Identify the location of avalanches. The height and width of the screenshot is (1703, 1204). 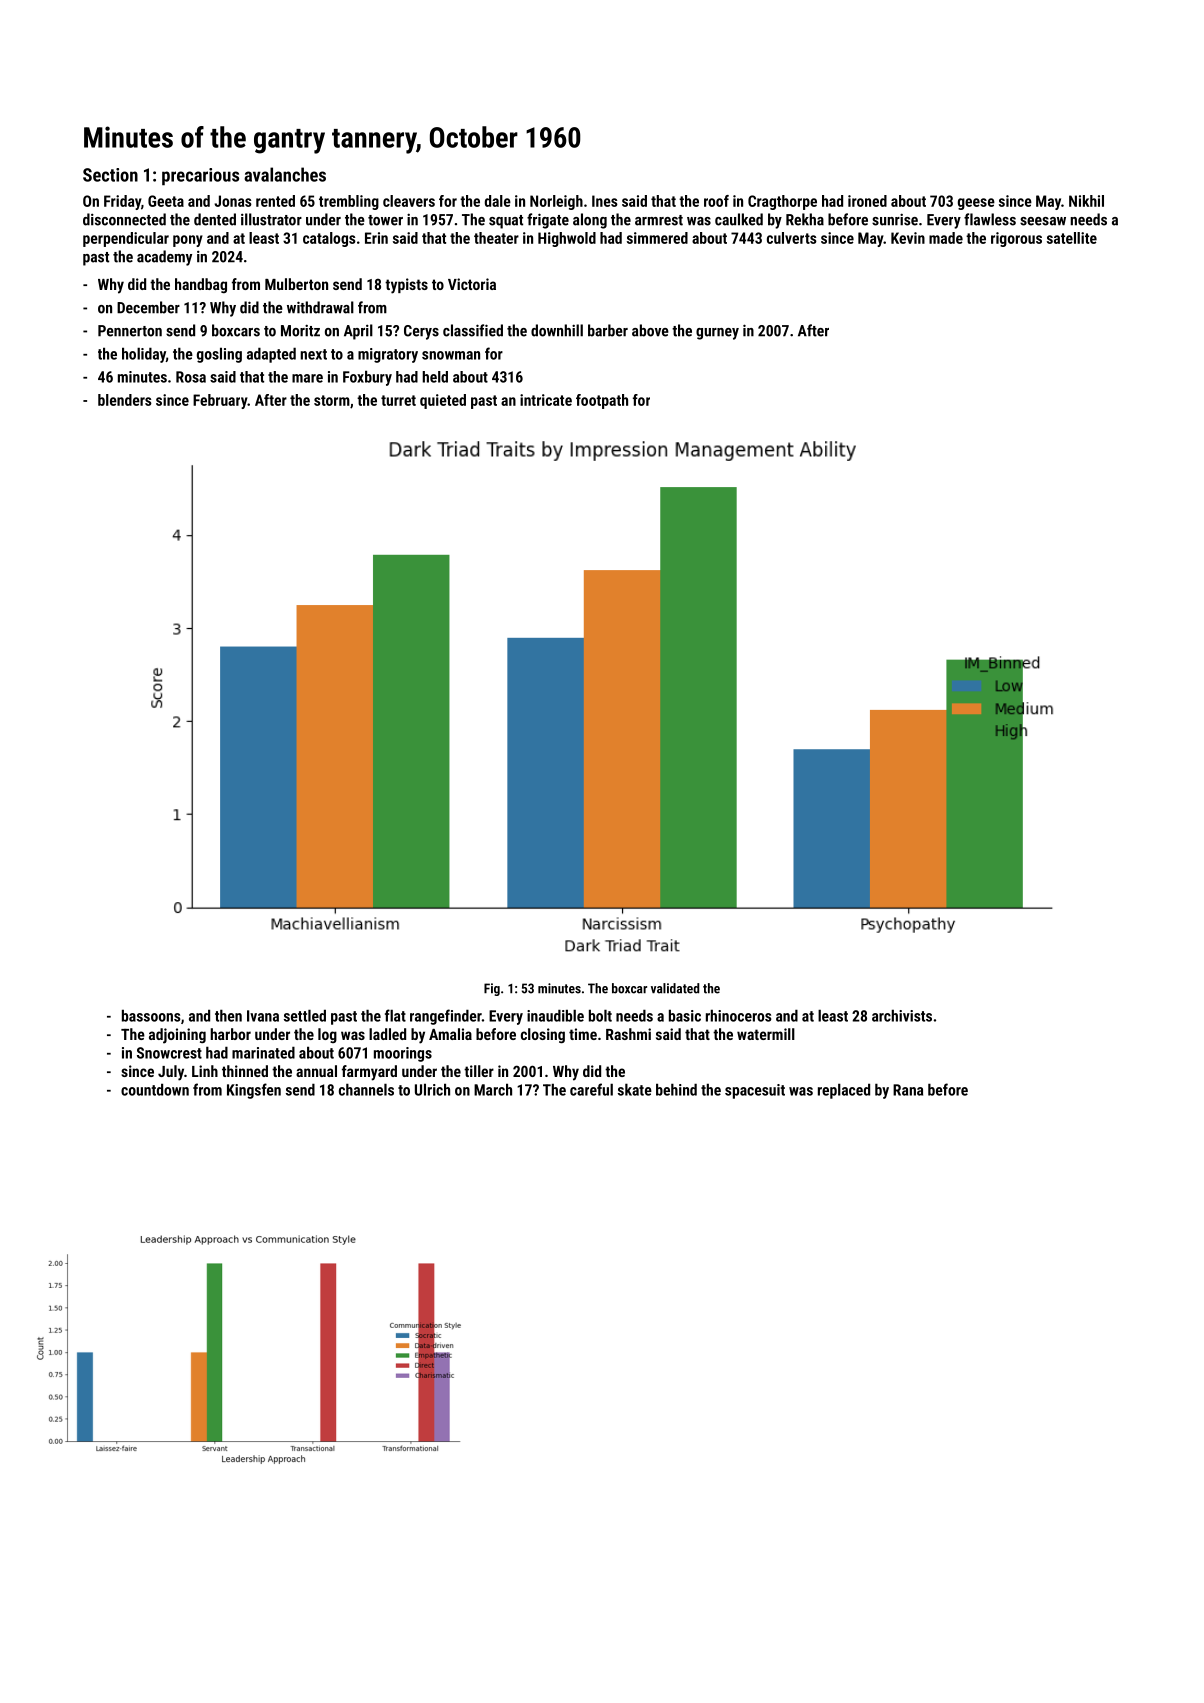
(285, 174).
